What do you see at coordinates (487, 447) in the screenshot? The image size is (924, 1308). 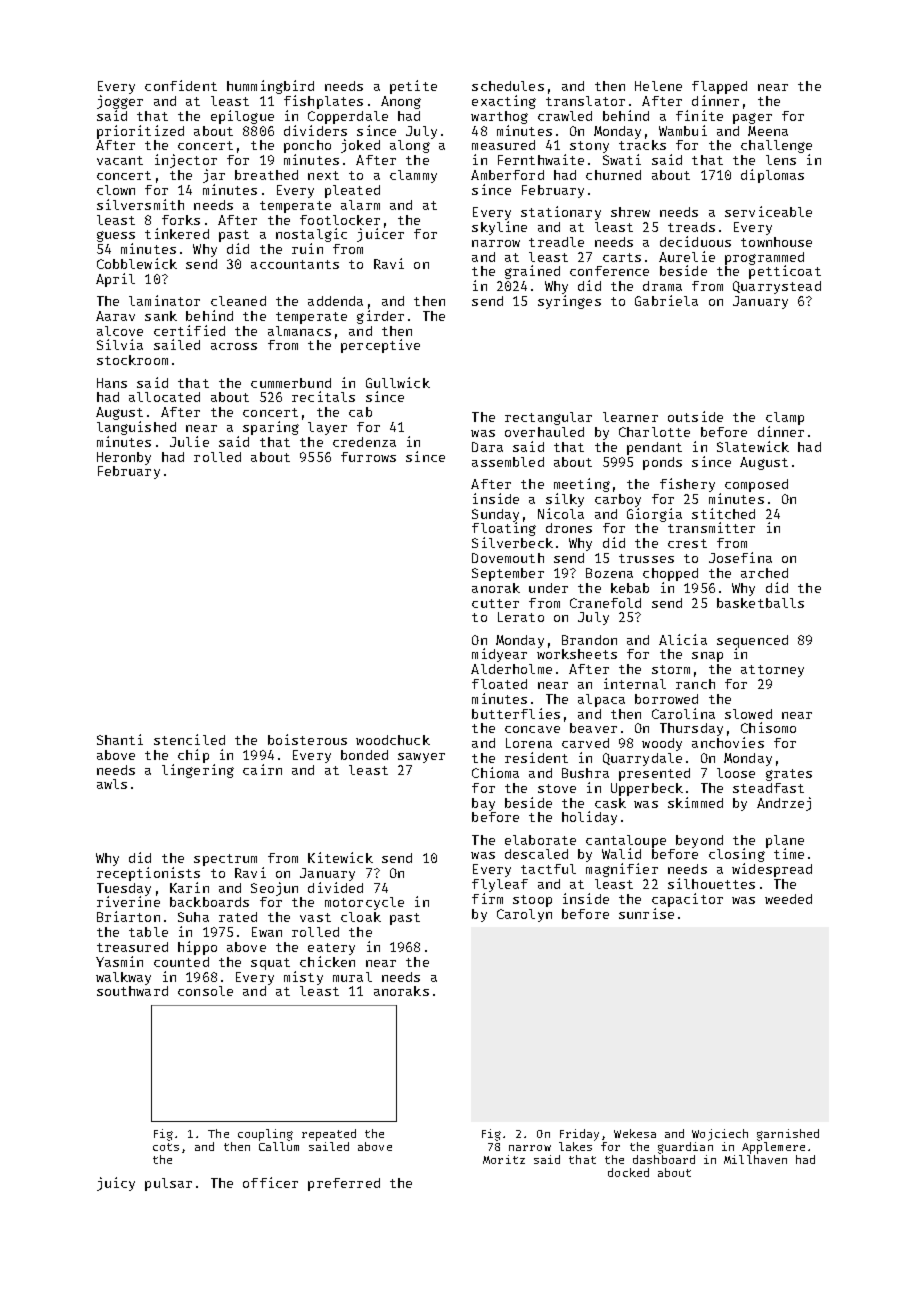 I see `Dara` at bounding box center [487, 447].
